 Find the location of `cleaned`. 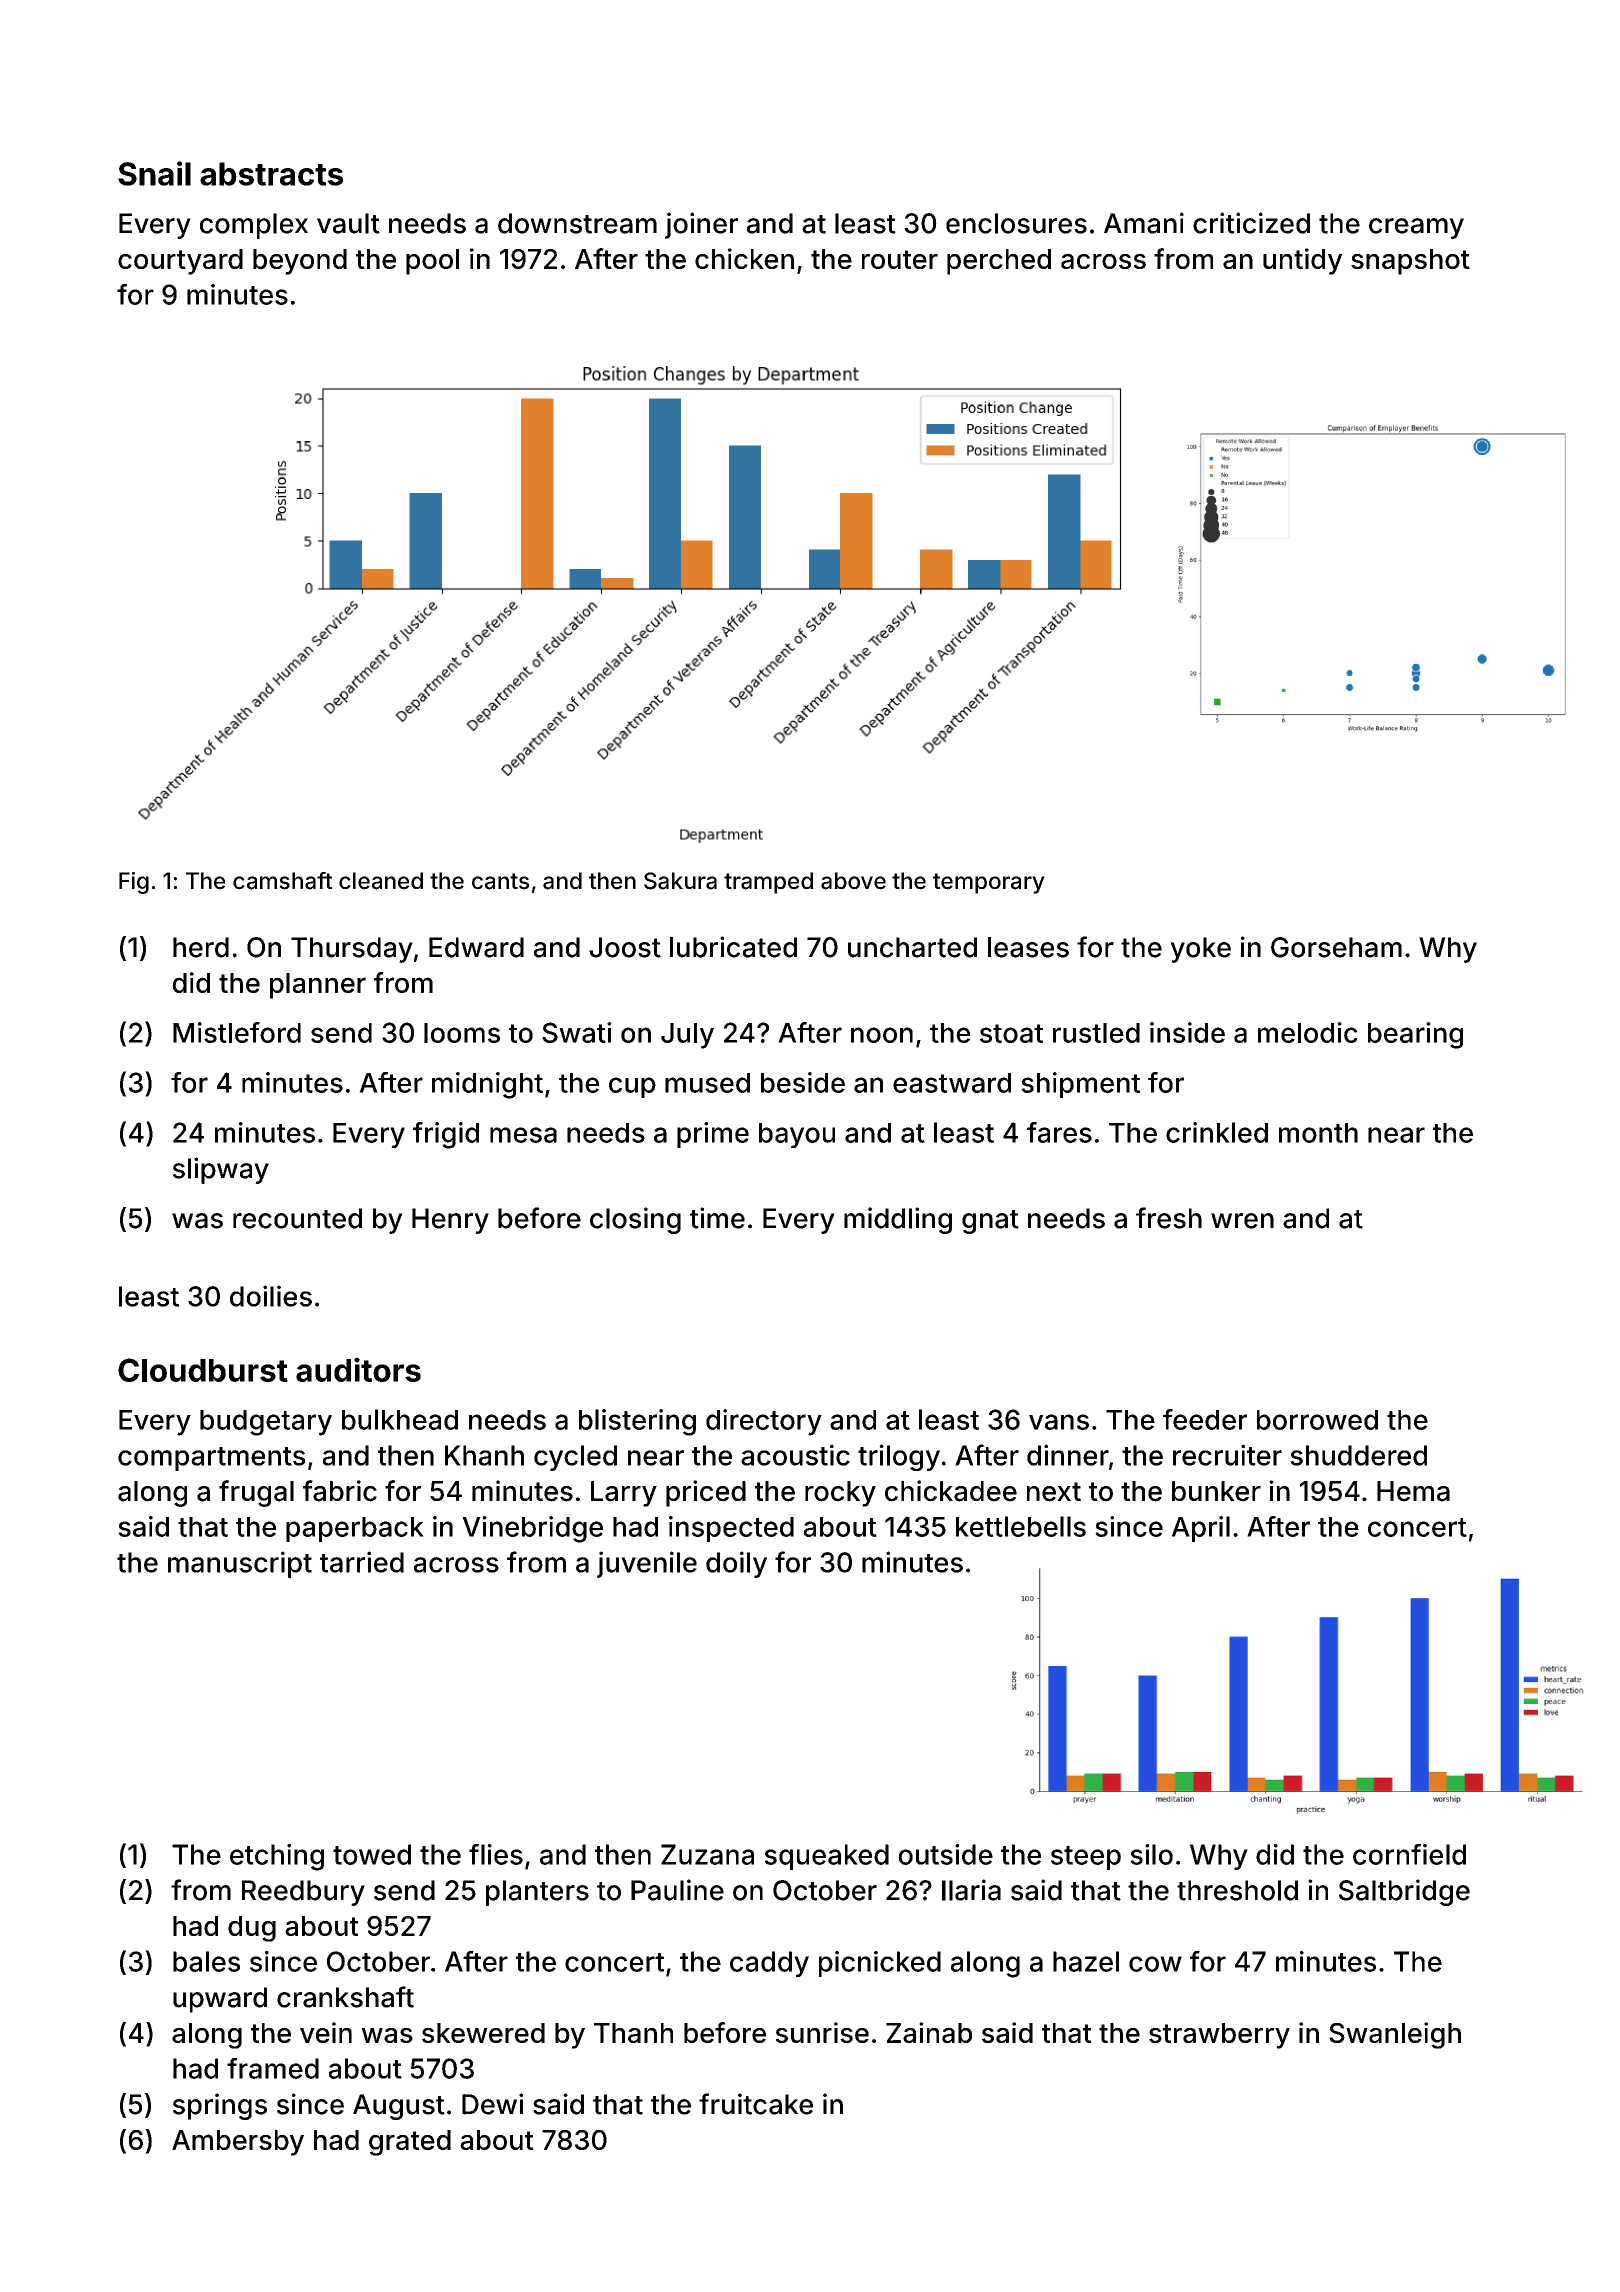

cleaned is located at coordinates (381, 881).
